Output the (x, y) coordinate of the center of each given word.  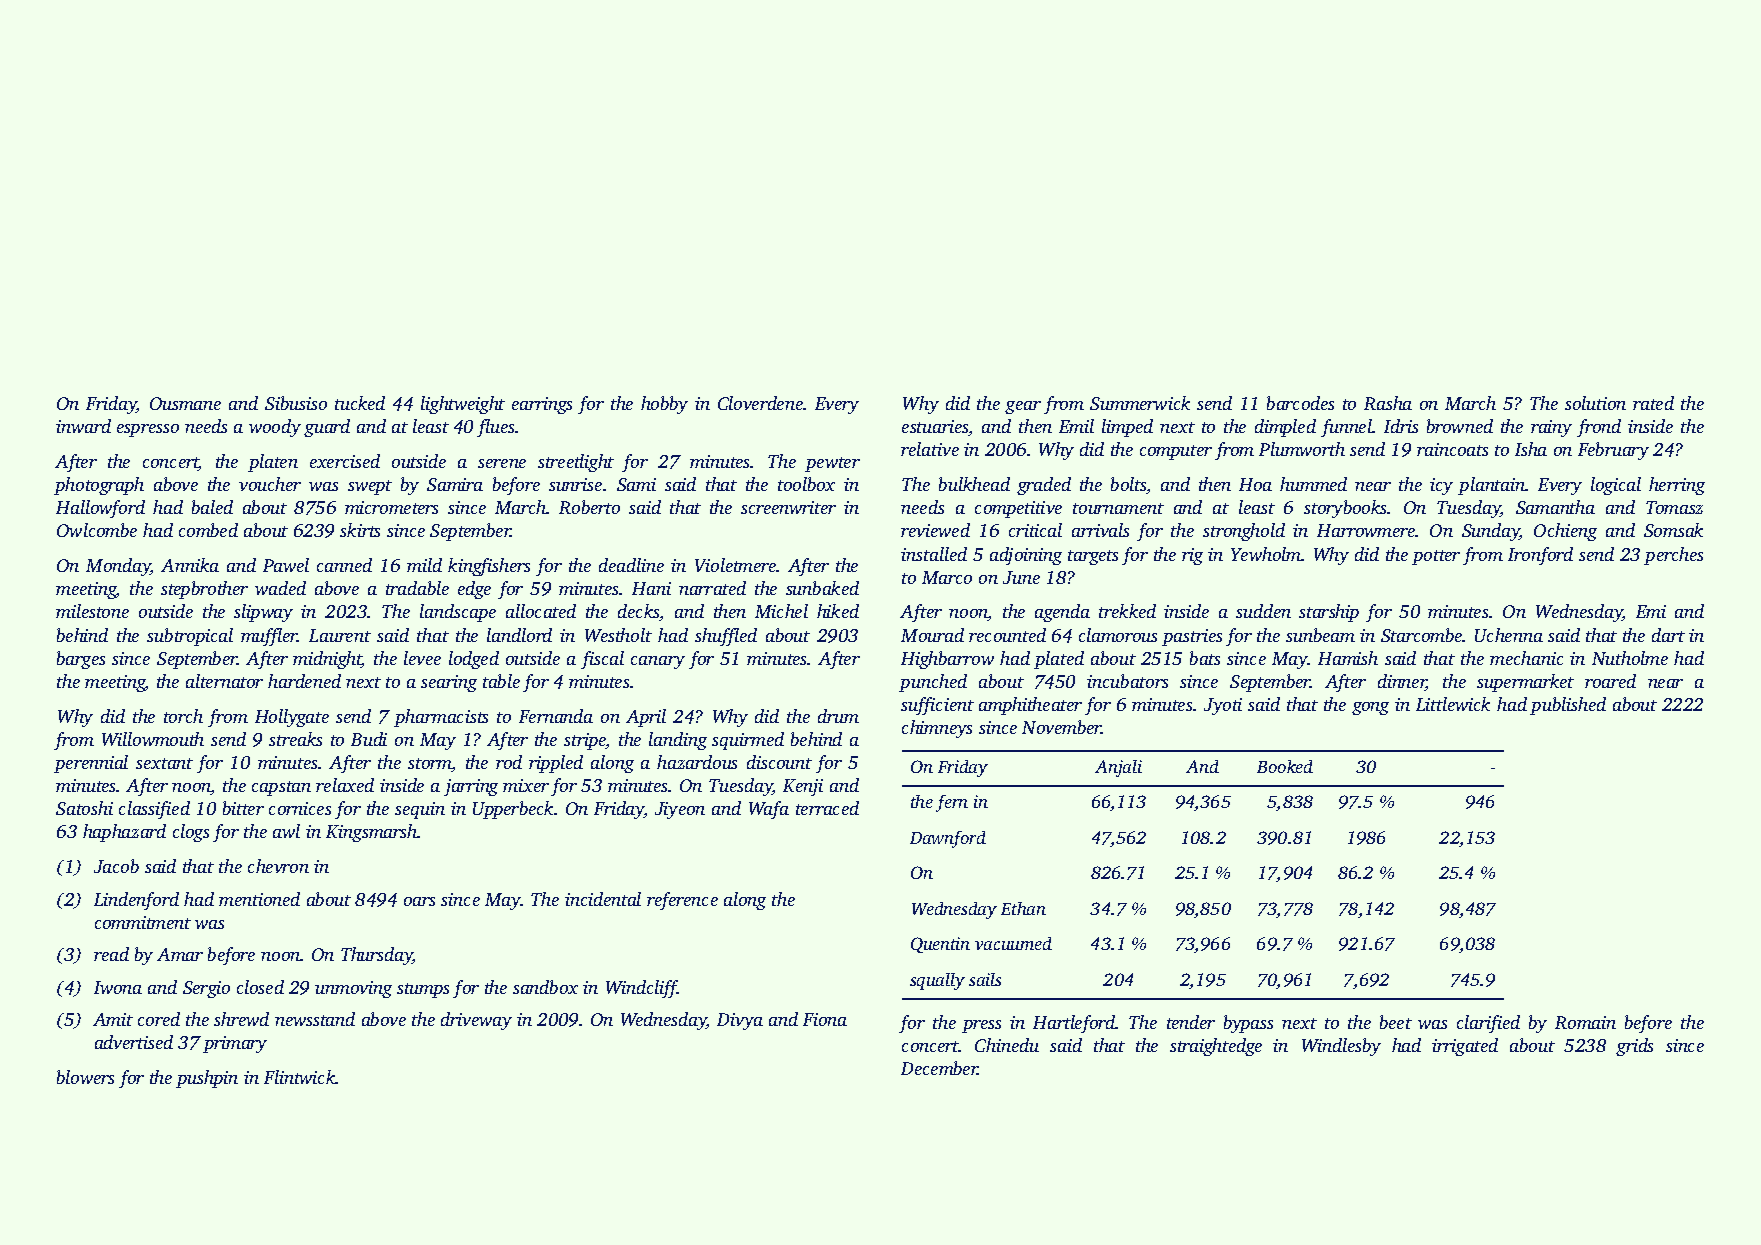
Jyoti (1223, 706)
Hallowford (100, 509)
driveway (476, 1021)
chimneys (937, 729)
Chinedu (1007, 1045)
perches (1673, 556)
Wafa (769, 810)
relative (930, 449)
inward (83, 426)
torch (183, 716)
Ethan (1023, 908)
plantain (1492, 486)
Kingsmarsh (372, 833)
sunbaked (822, 588)
